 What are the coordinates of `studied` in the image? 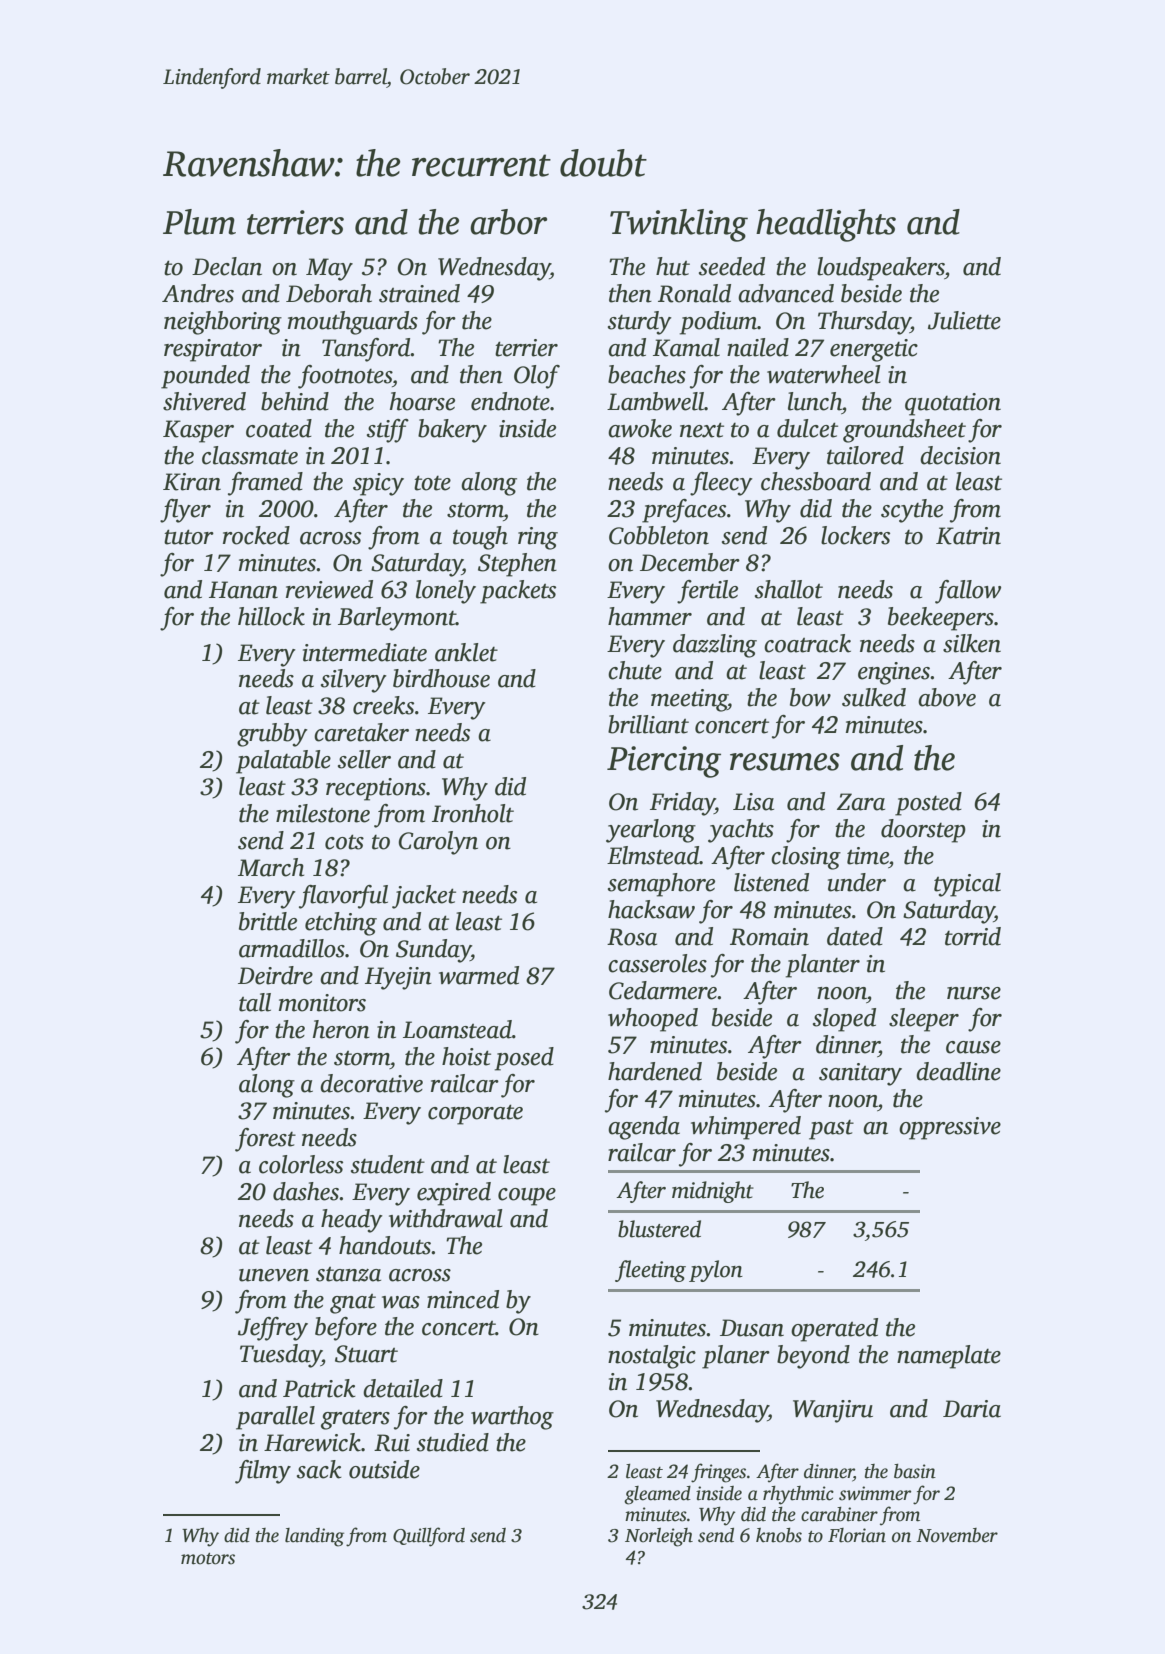 It's located at (453, 1442).
